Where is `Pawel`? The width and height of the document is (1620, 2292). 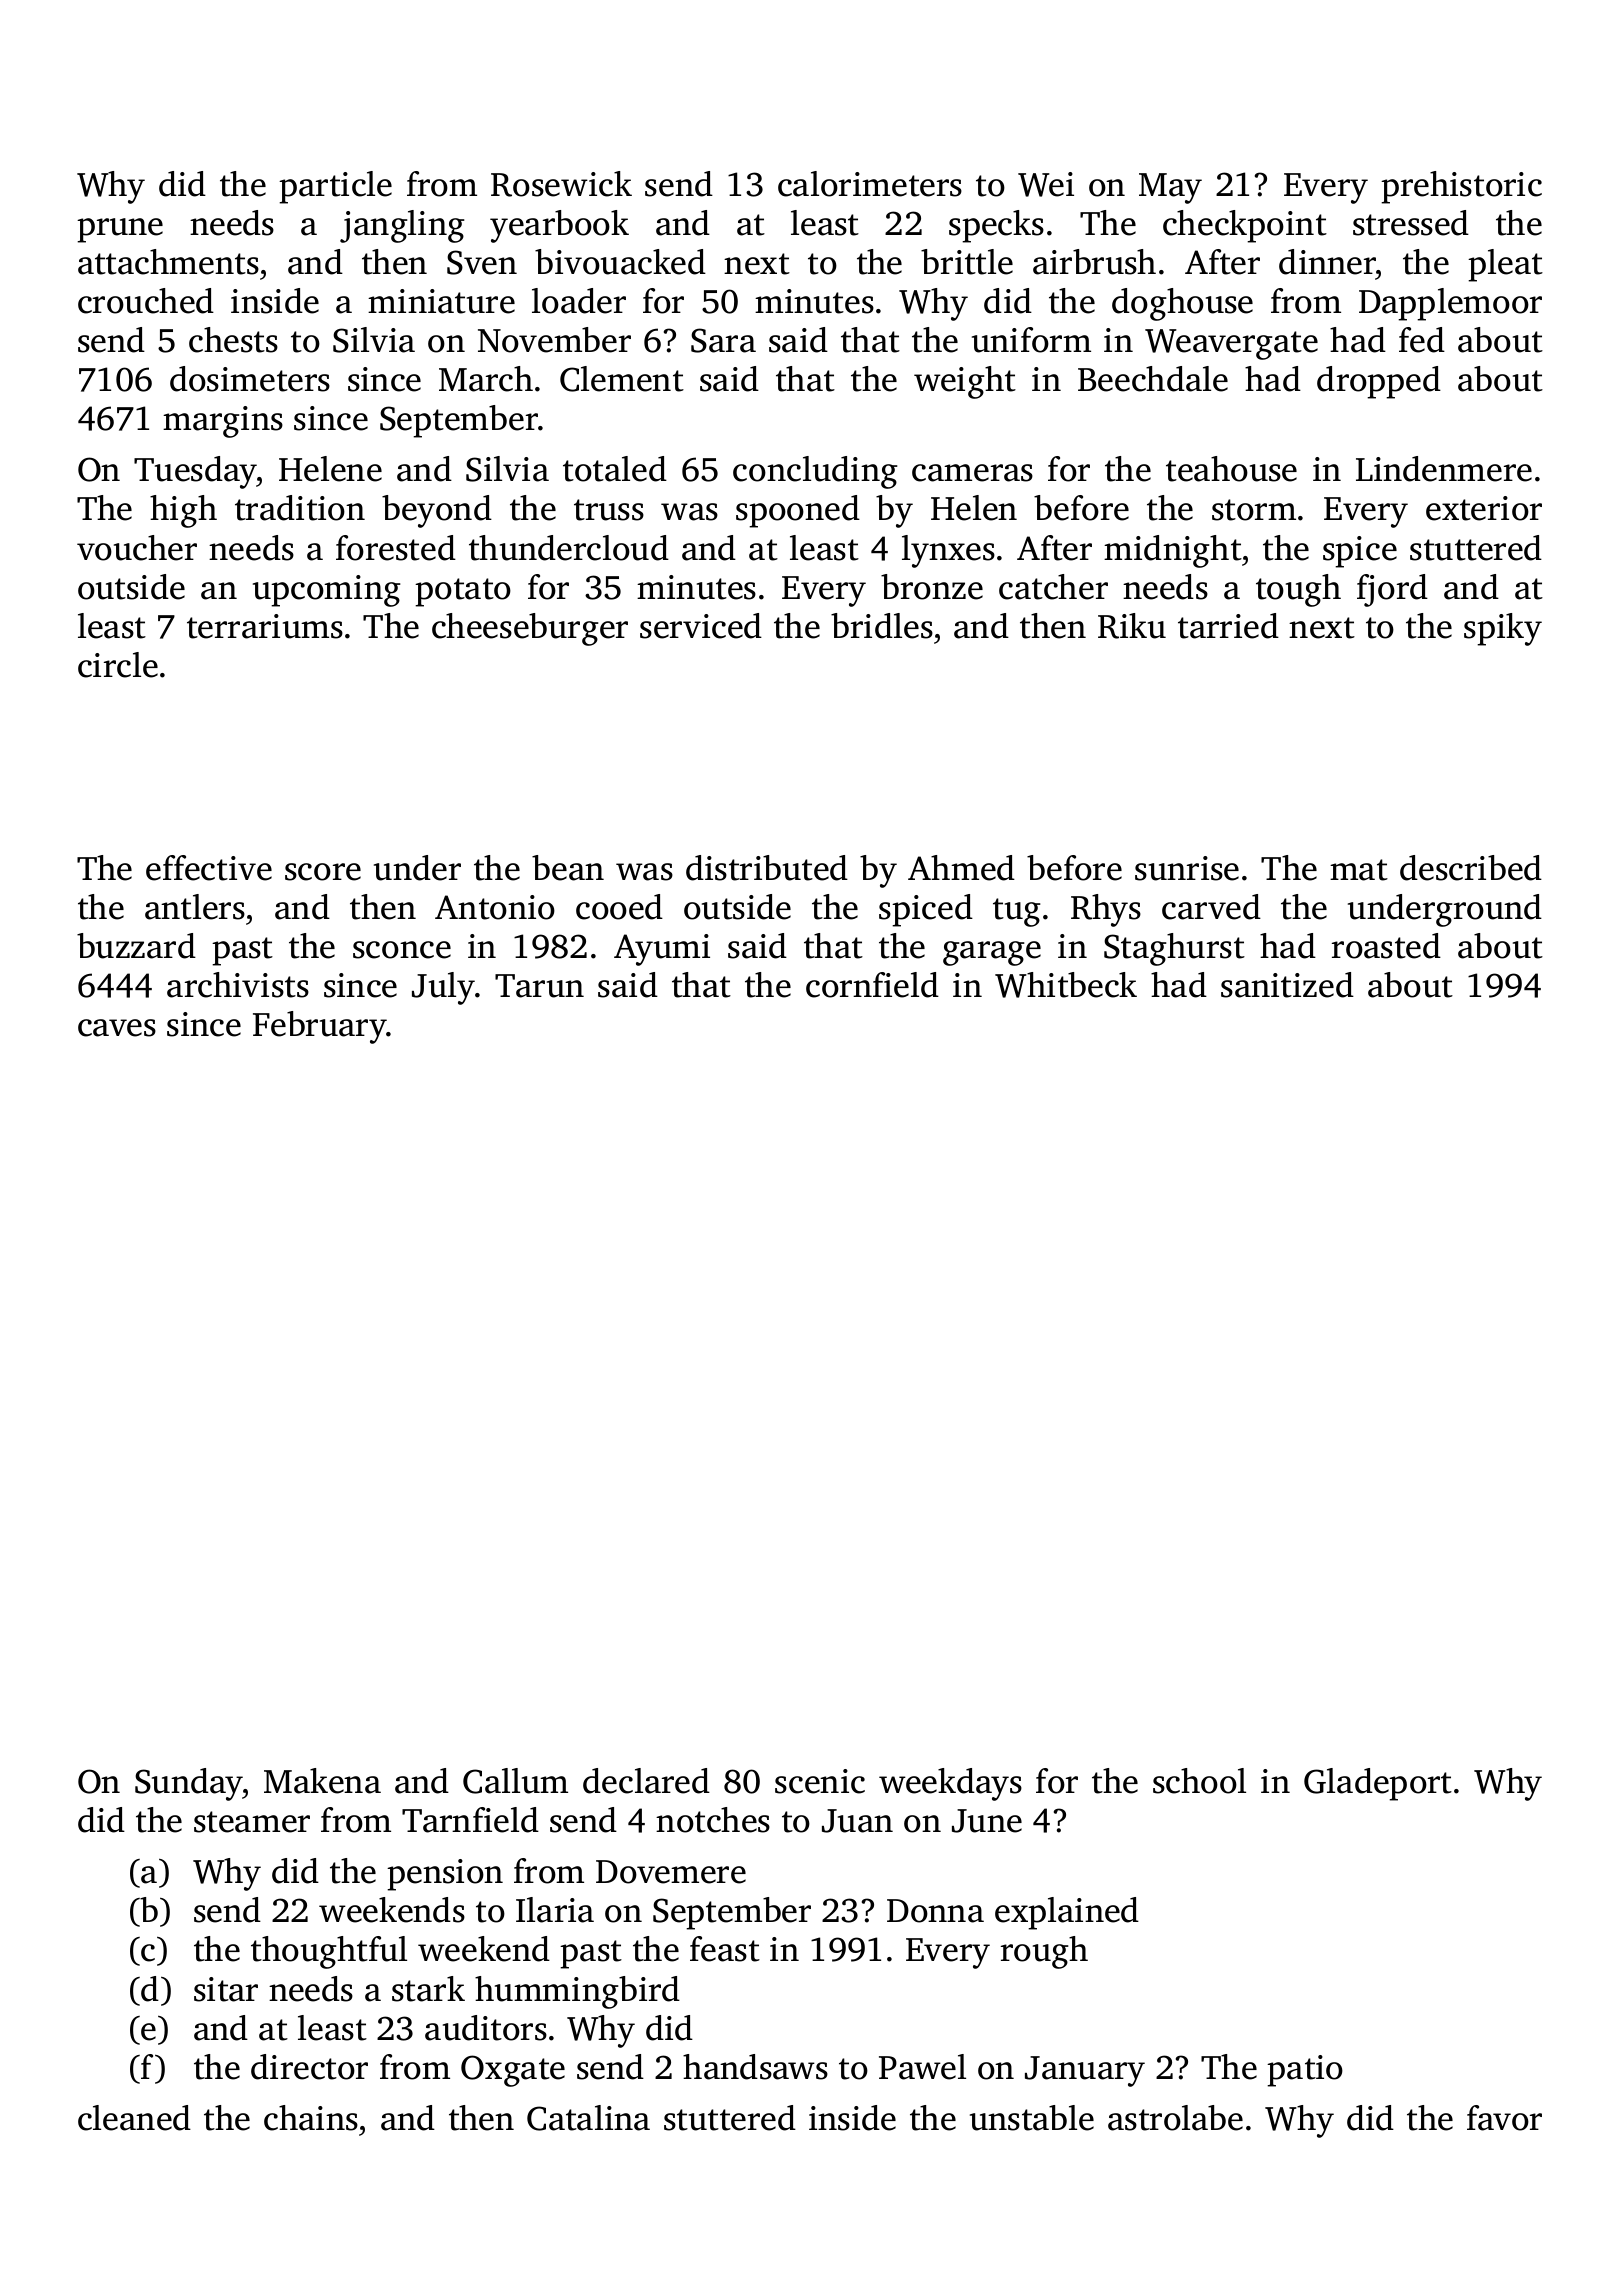
Pawel is located at coordinates (922, 2067).
